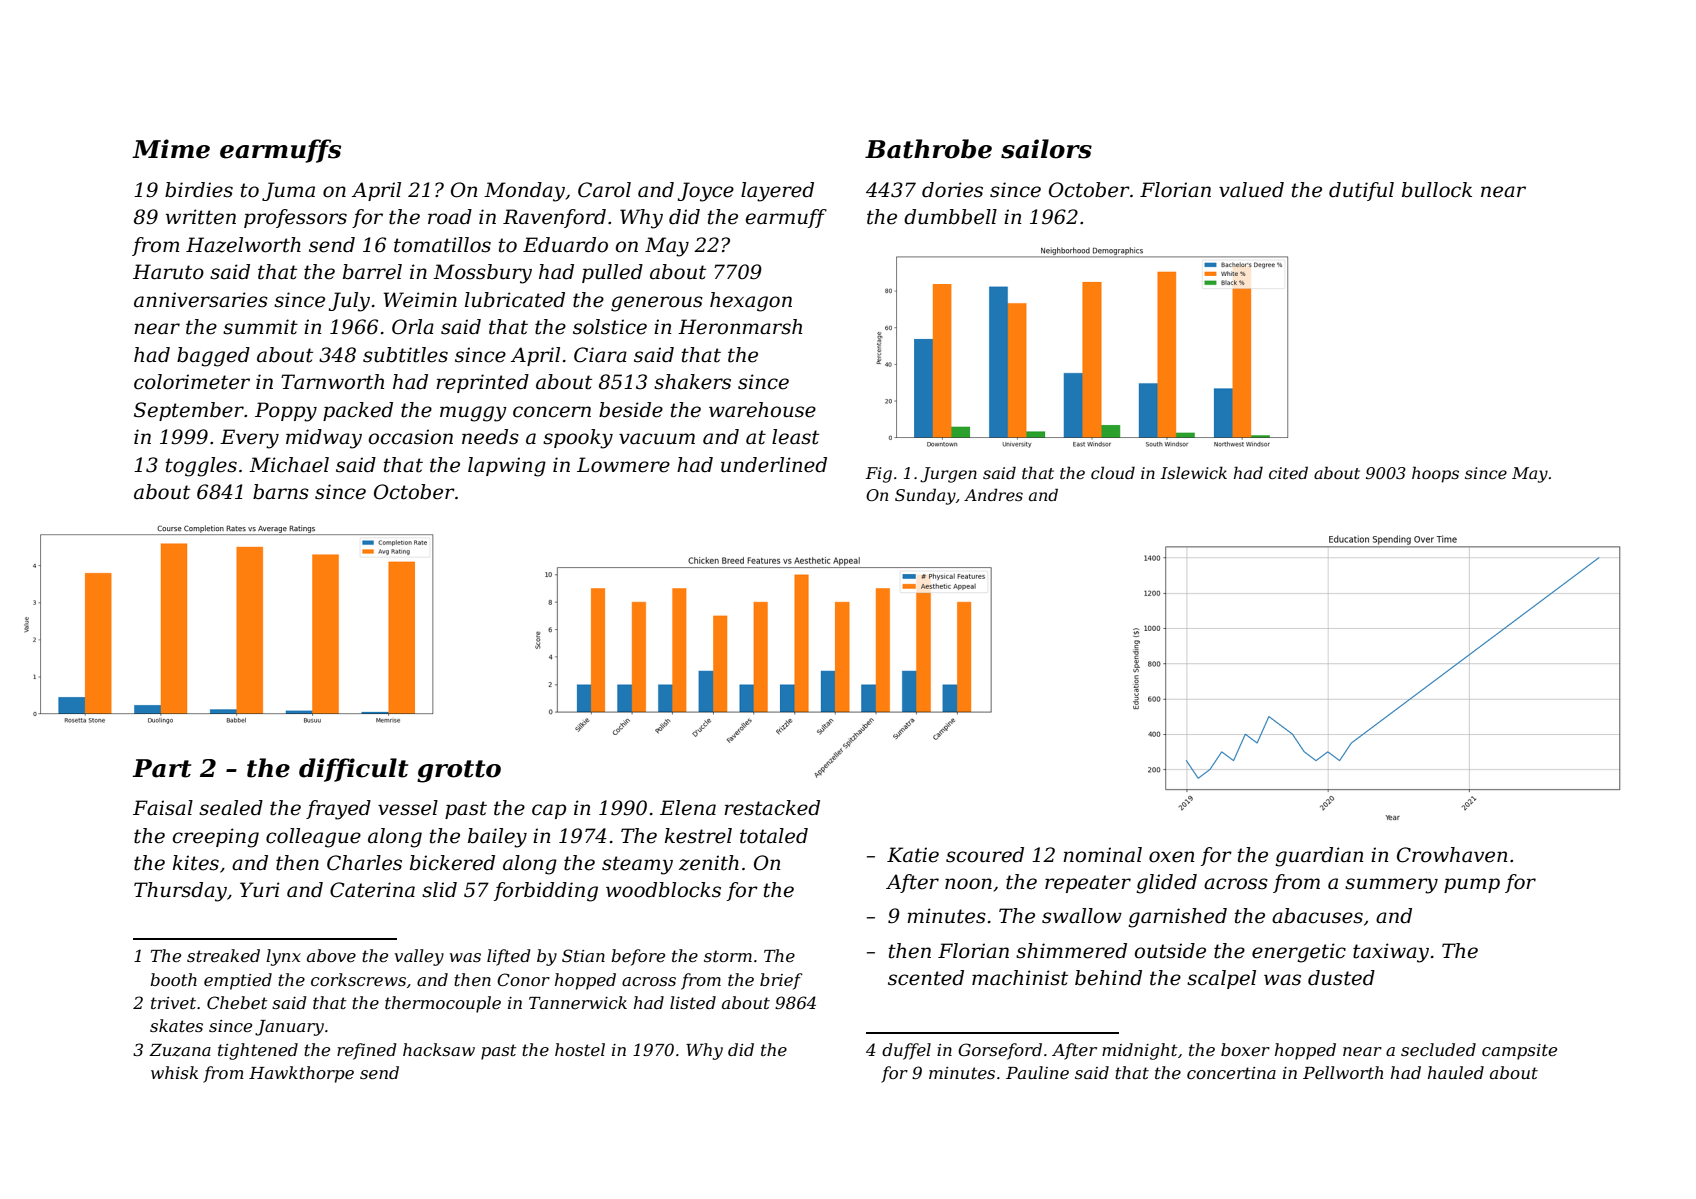  Describe the element at coordinates (174, 1072) in the screenshot. I see `whisk` at that location.
